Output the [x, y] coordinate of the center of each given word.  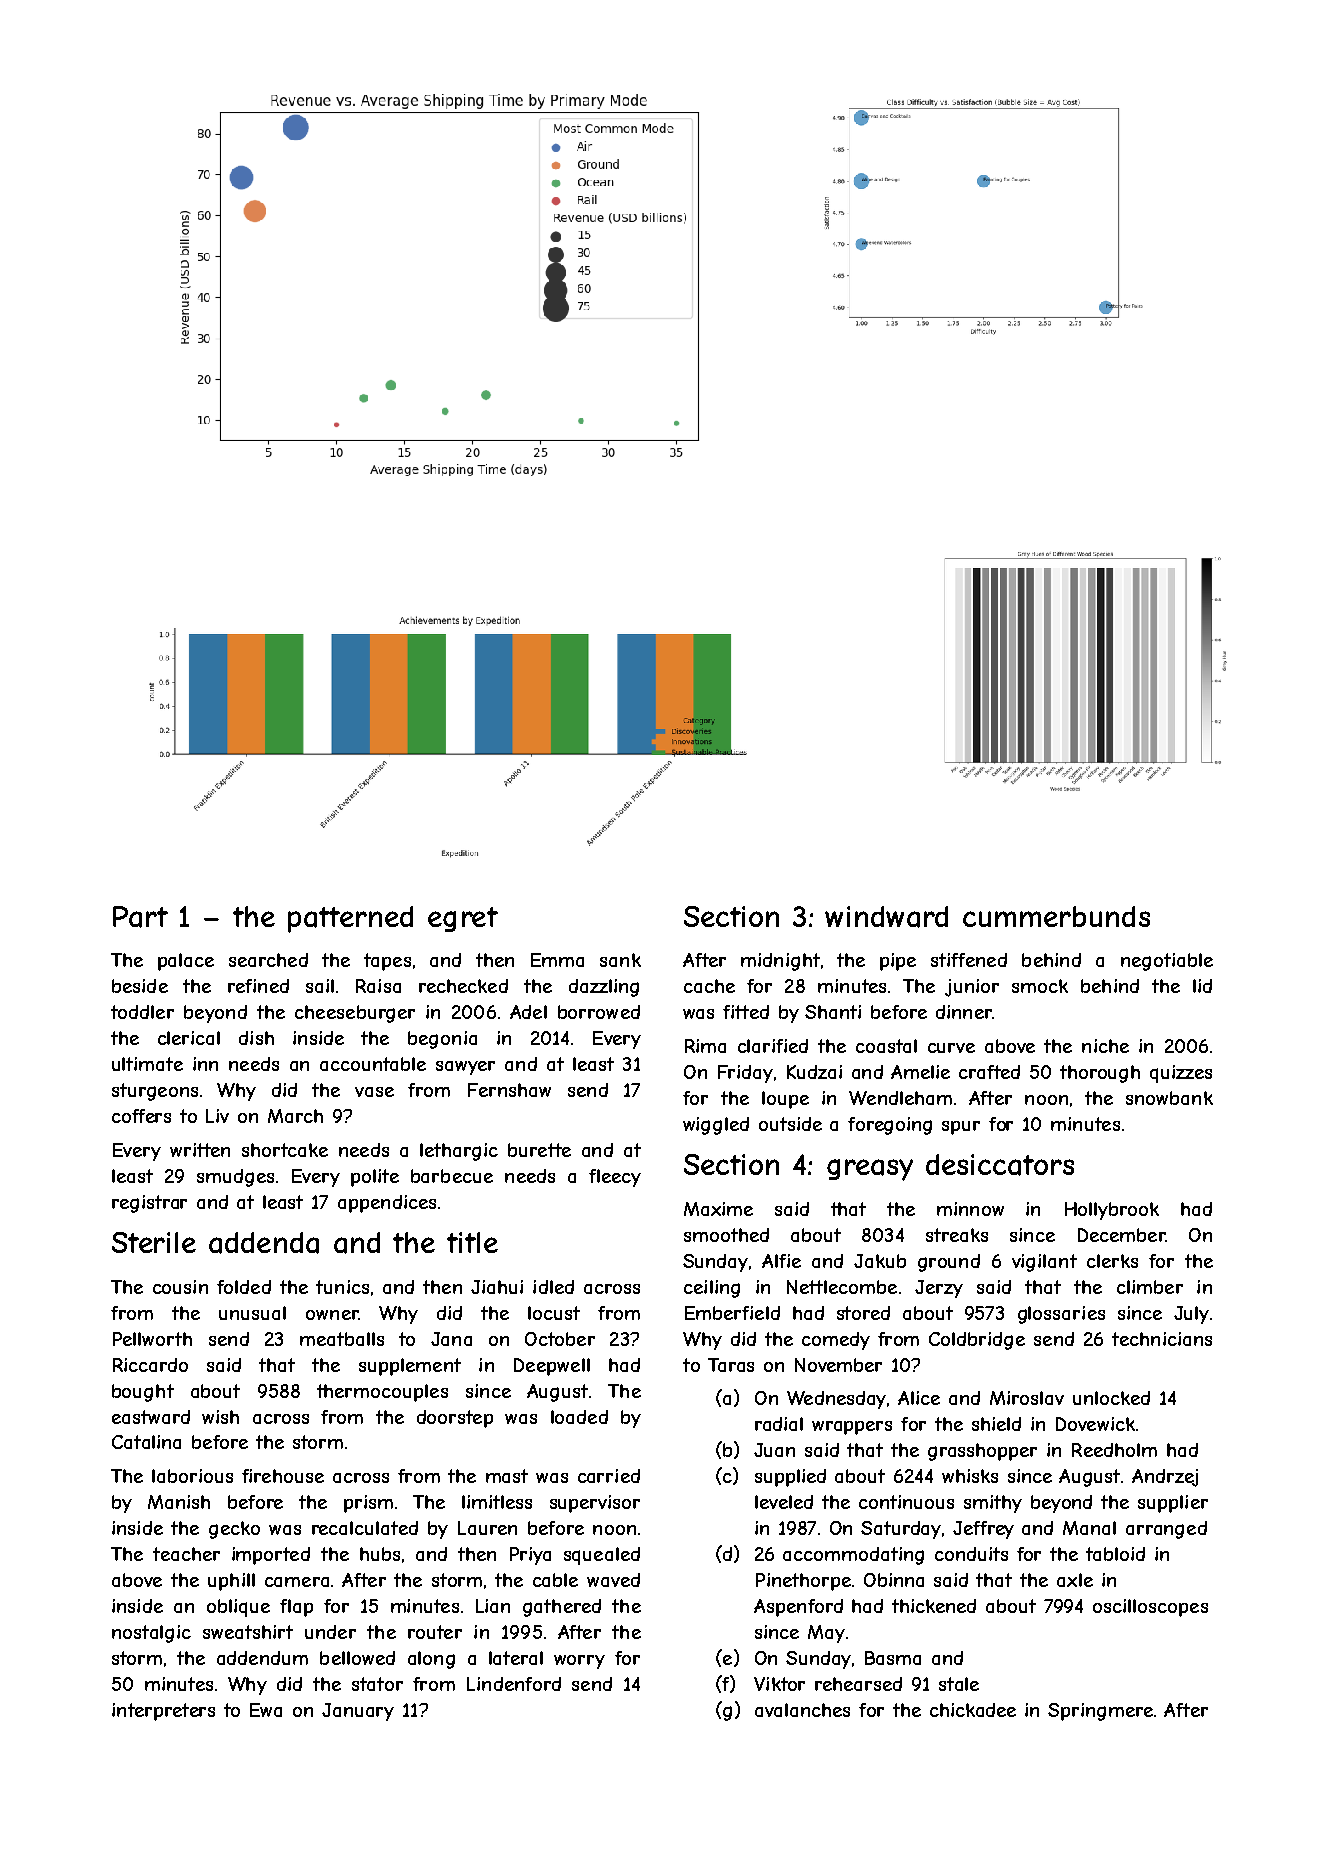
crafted [989, 1072]
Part [140, 917]
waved [613, 1580]
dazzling [604, 988]
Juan [774, 1450]
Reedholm [1114, 1450]
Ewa [266, 1710]
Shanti [833, 1012]
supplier [1173, 1504]
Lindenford [514, 1684]
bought [143, 1393]
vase [374, 1092]
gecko [234, 1530]
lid [1202, 986]
